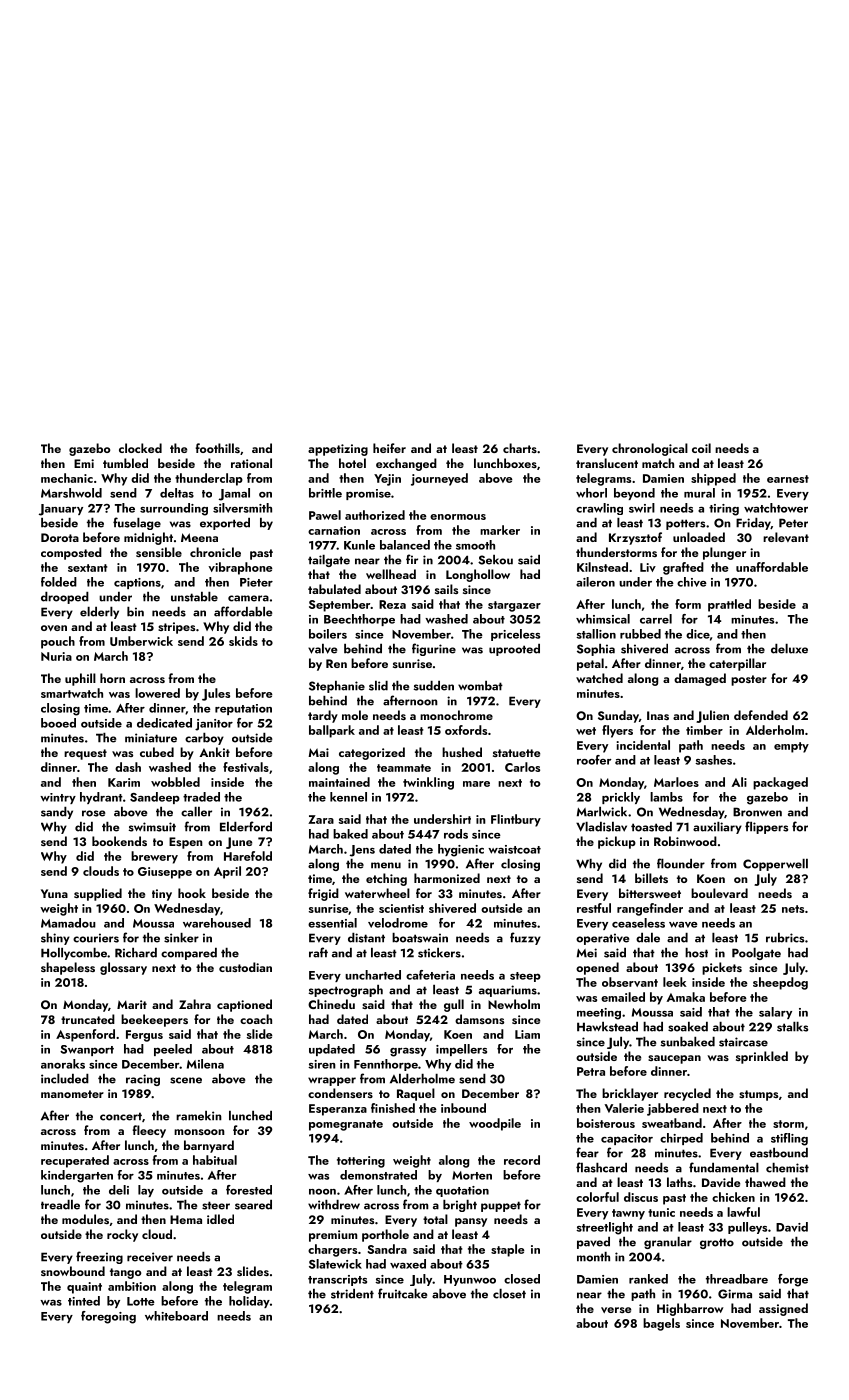  I want to click on assigned, so click(783, 1309).
